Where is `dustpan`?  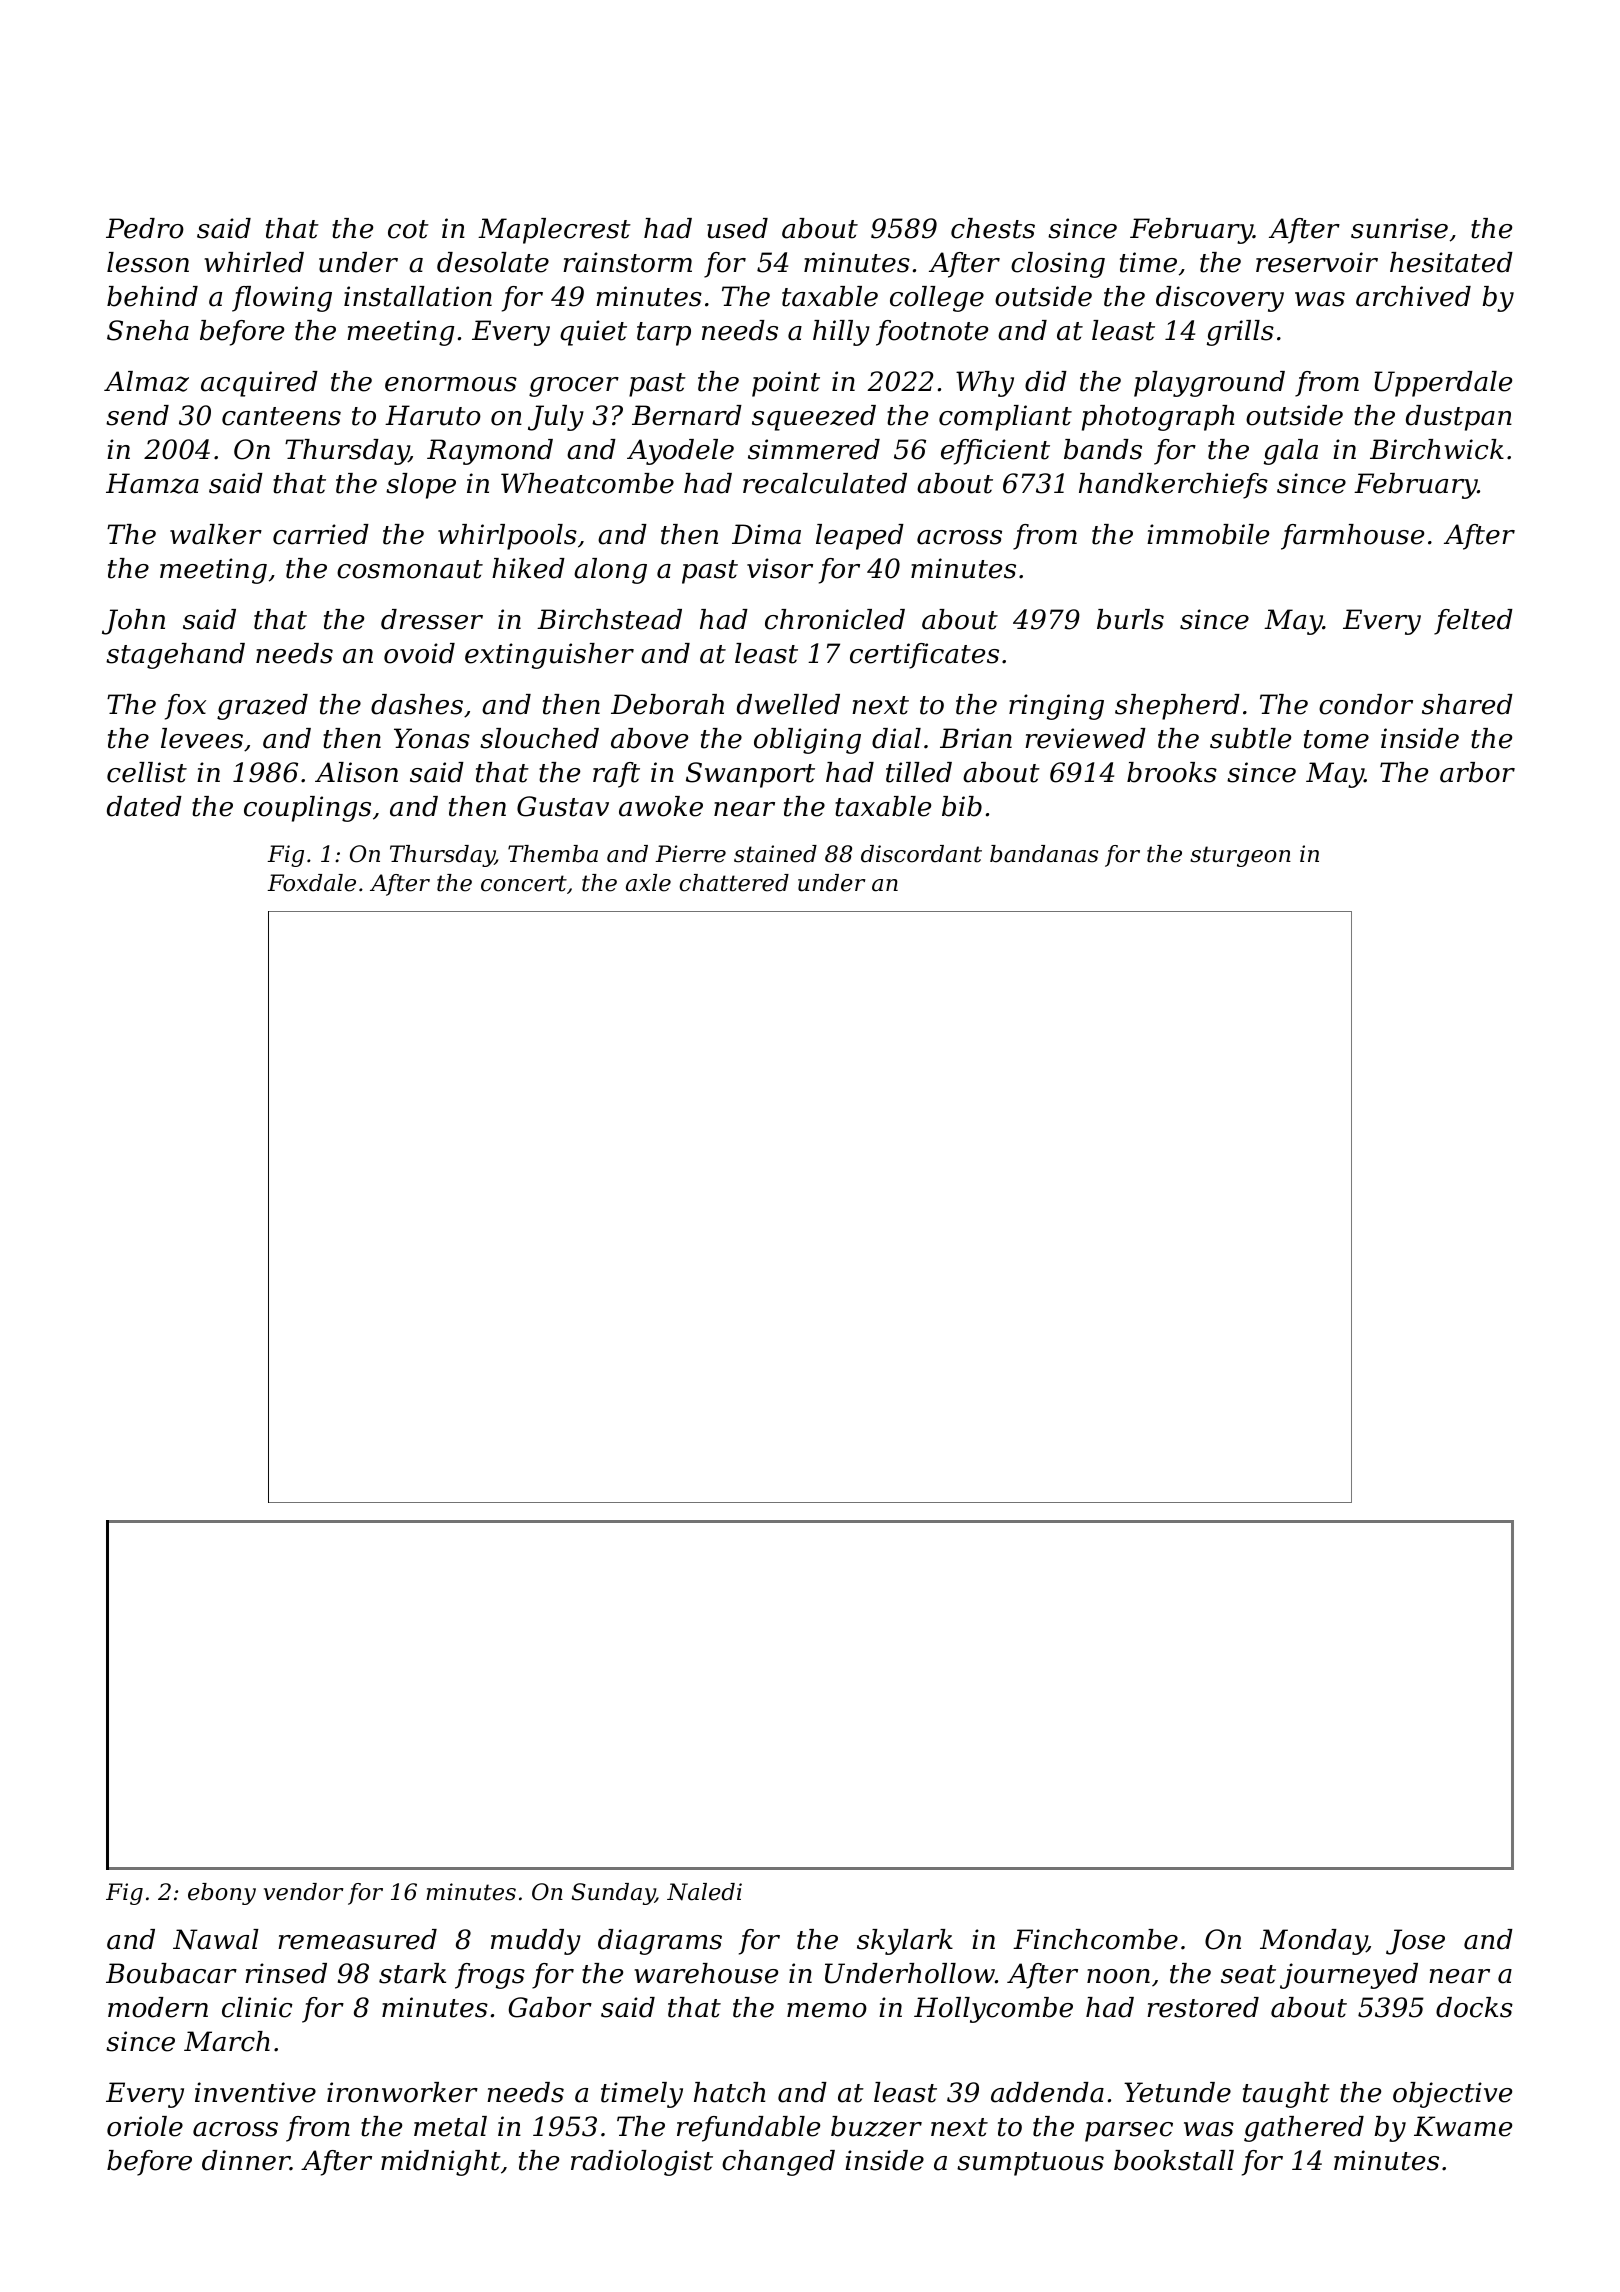 dustpan is located at coordinates (1459, 418).
